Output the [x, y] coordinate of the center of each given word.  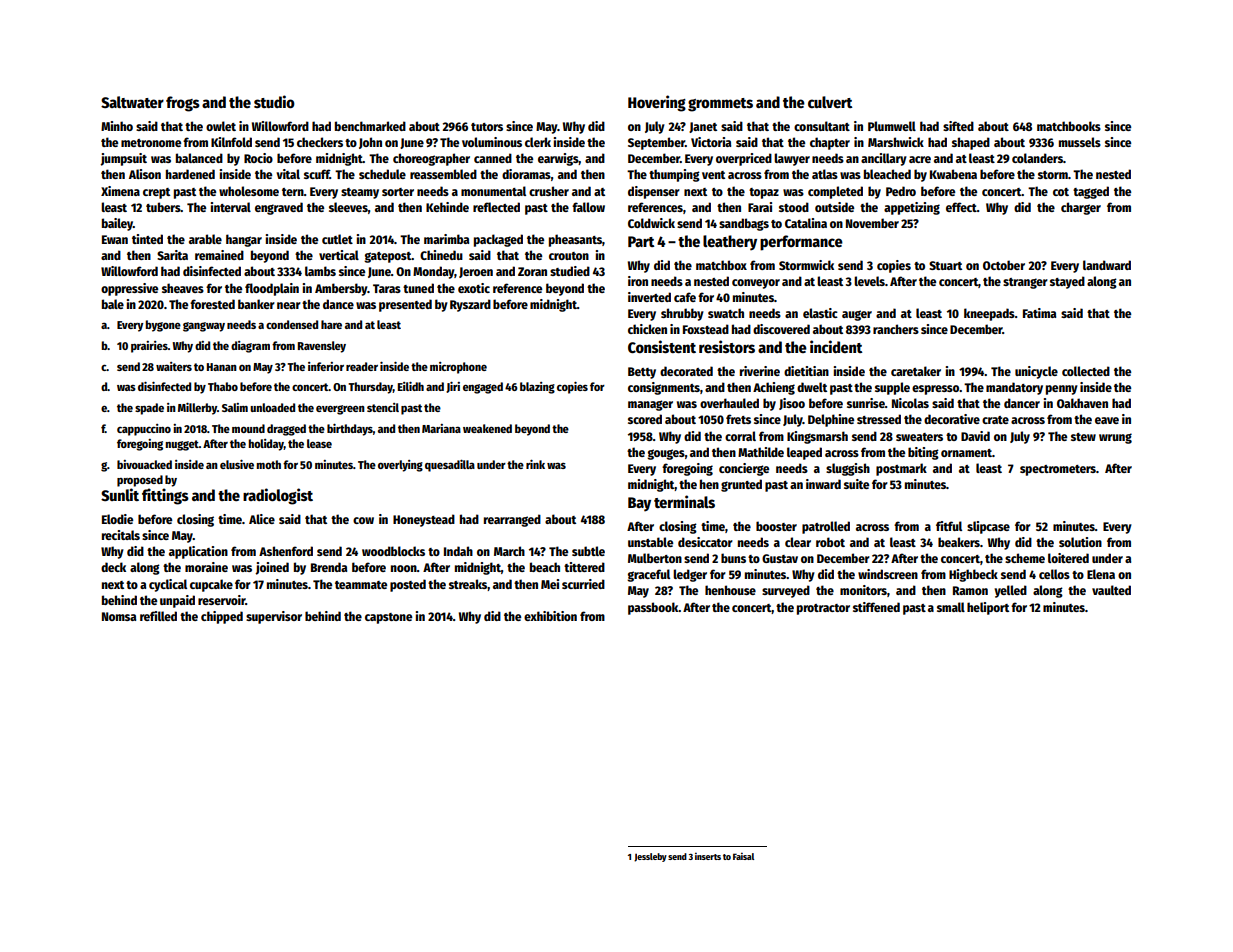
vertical [339, 255]
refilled [158, 616]
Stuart [945, 265]
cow [363, 520]
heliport [988, 608]
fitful [949, 526]
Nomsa [119, 616]
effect [961, 207]
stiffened [876, 607]
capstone [388, 618]
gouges [666, 454]
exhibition [550, 616]
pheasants [575, 240]
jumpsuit [123, 159]
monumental [493, 191]
